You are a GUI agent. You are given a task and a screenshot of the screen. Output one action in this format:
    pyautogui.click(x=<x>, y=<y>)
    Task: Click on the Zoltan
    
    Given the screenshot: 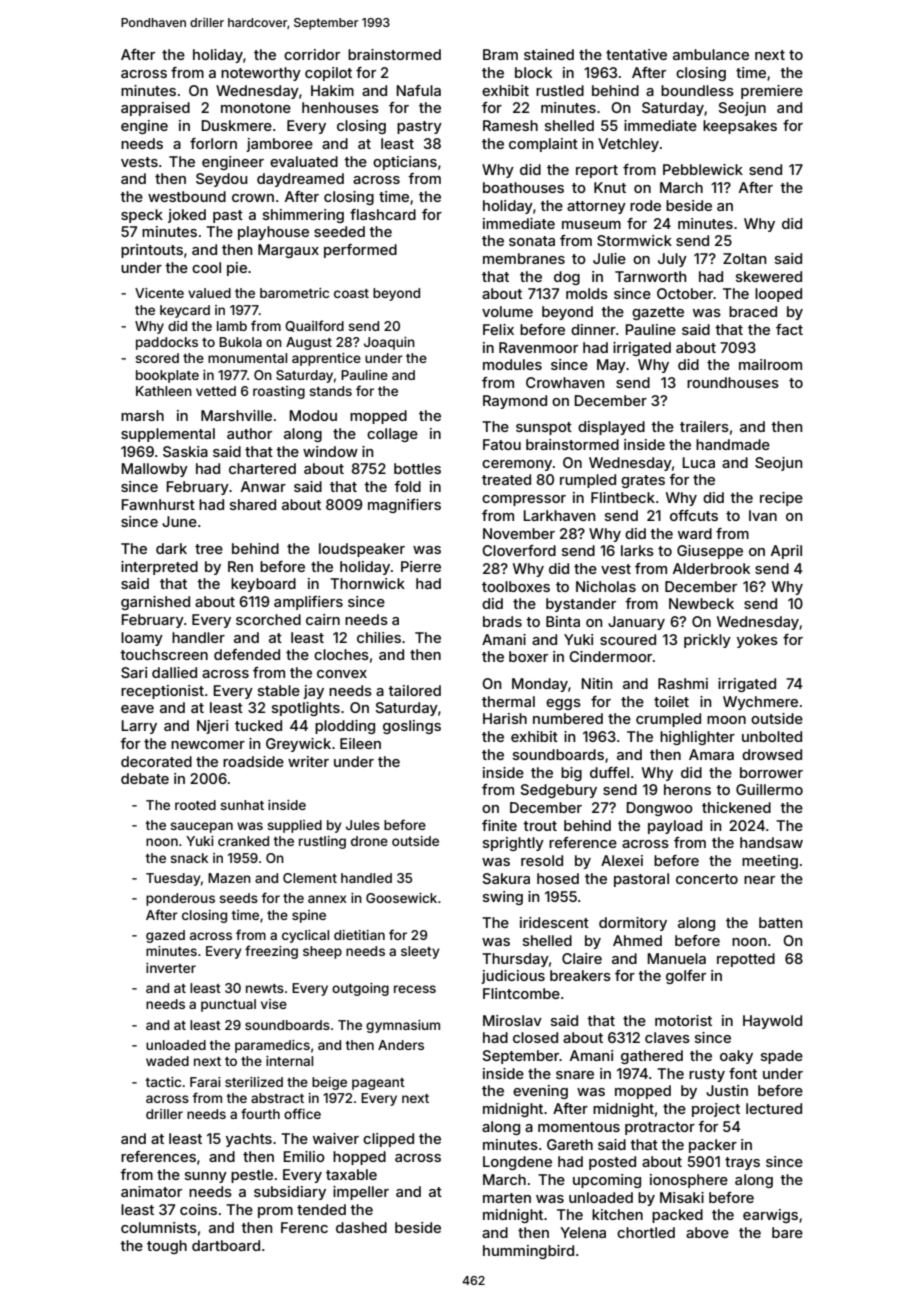 What is the action you would take?
    pyautogui.click(x=744, y=258)
